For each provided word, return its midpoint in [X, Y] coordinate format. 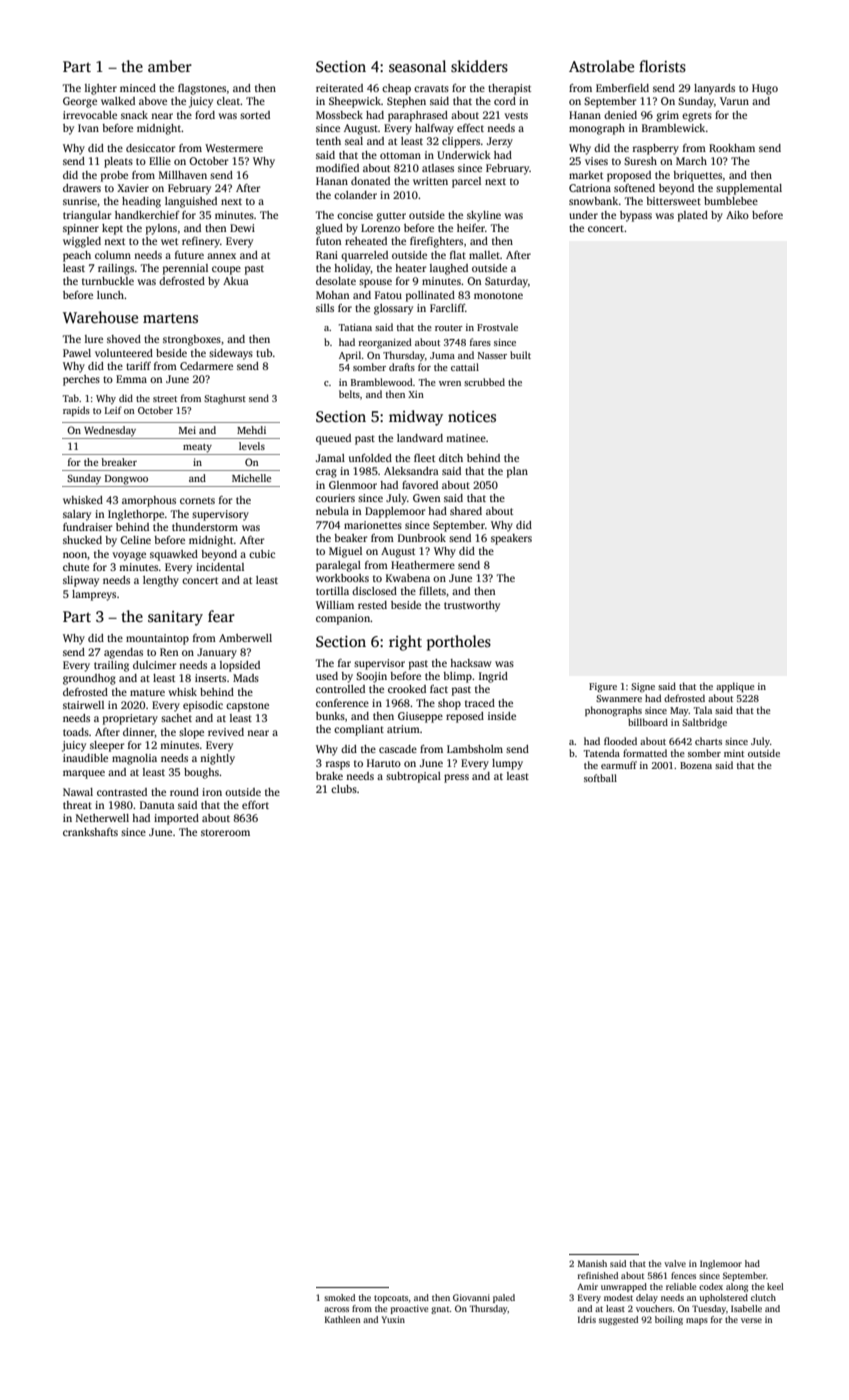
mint [734, 753]
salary [77, 515]
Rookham [732, 148]
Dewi [242, 228]
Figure [603, 688]
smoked [339, 1297]
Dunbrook [422, 538]
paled [504, 1298]
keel [775, 1286]
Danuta [157, 805]
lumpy [507, 764]
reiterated [339, 88]
